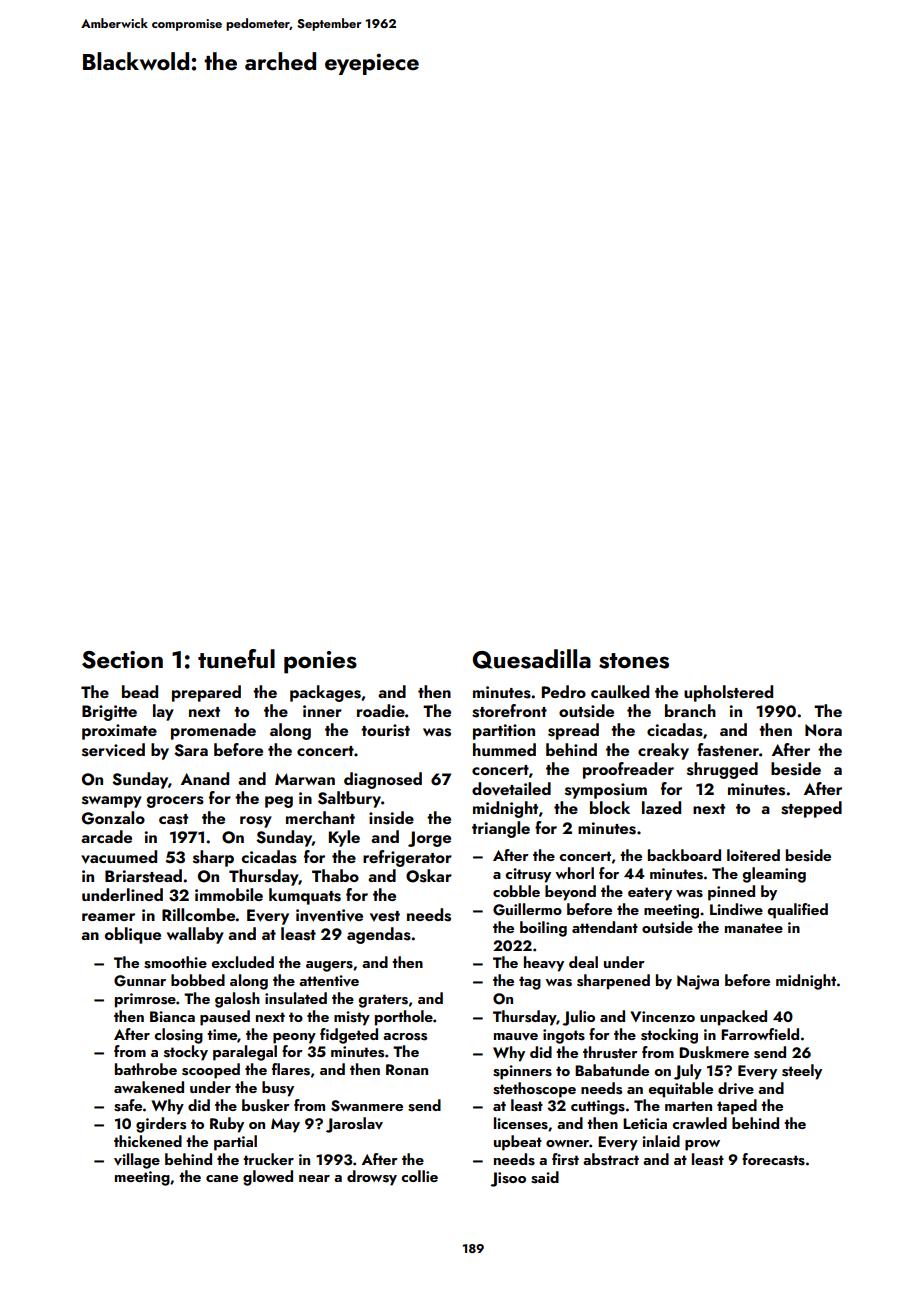 The height and width of the document is (1308, 924). Describe the element at coordinates (195, 935) in the document. I see `wallaby` at that location.
